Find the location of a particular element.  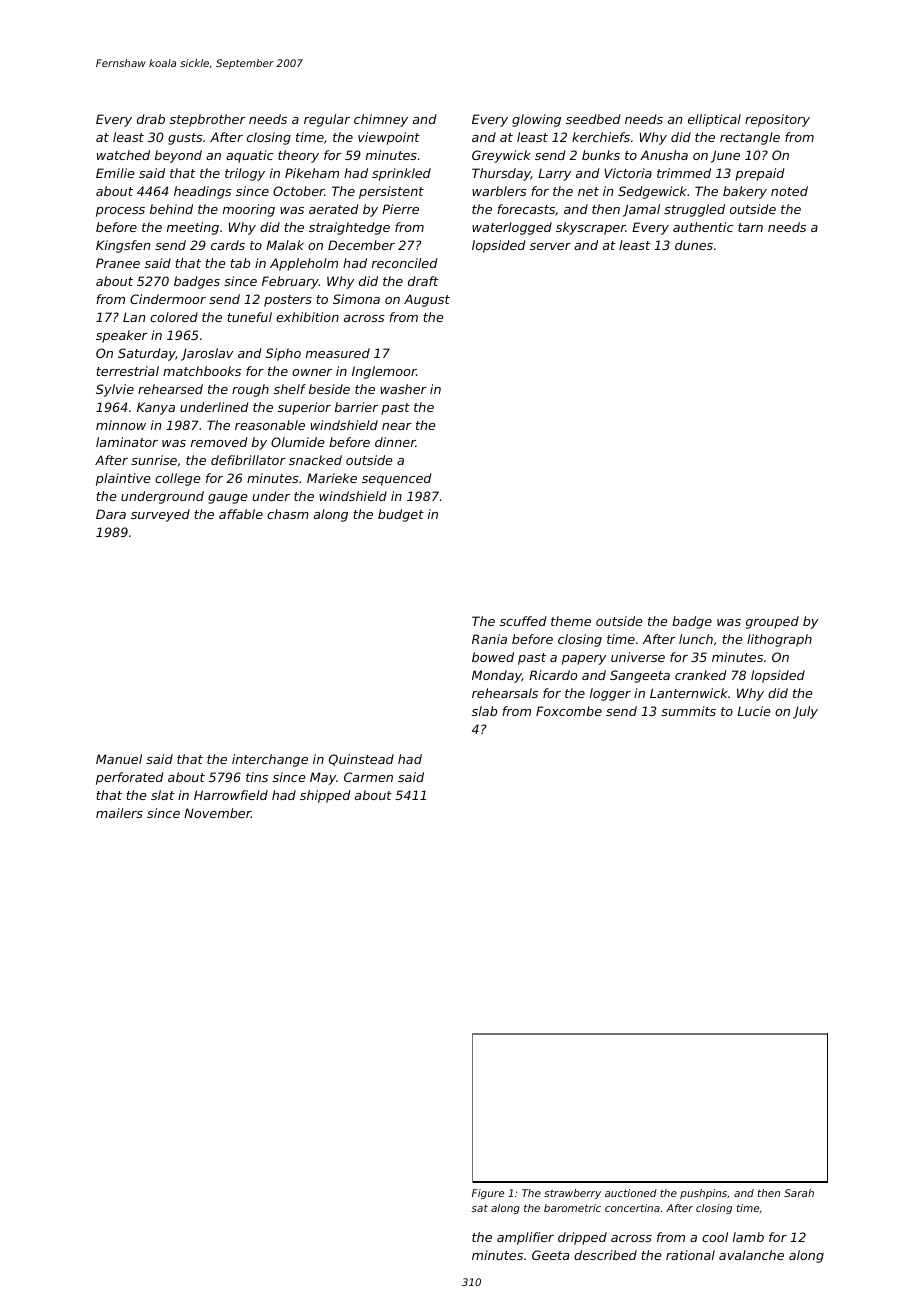

Figure is located at coordinates (488, 1194).
